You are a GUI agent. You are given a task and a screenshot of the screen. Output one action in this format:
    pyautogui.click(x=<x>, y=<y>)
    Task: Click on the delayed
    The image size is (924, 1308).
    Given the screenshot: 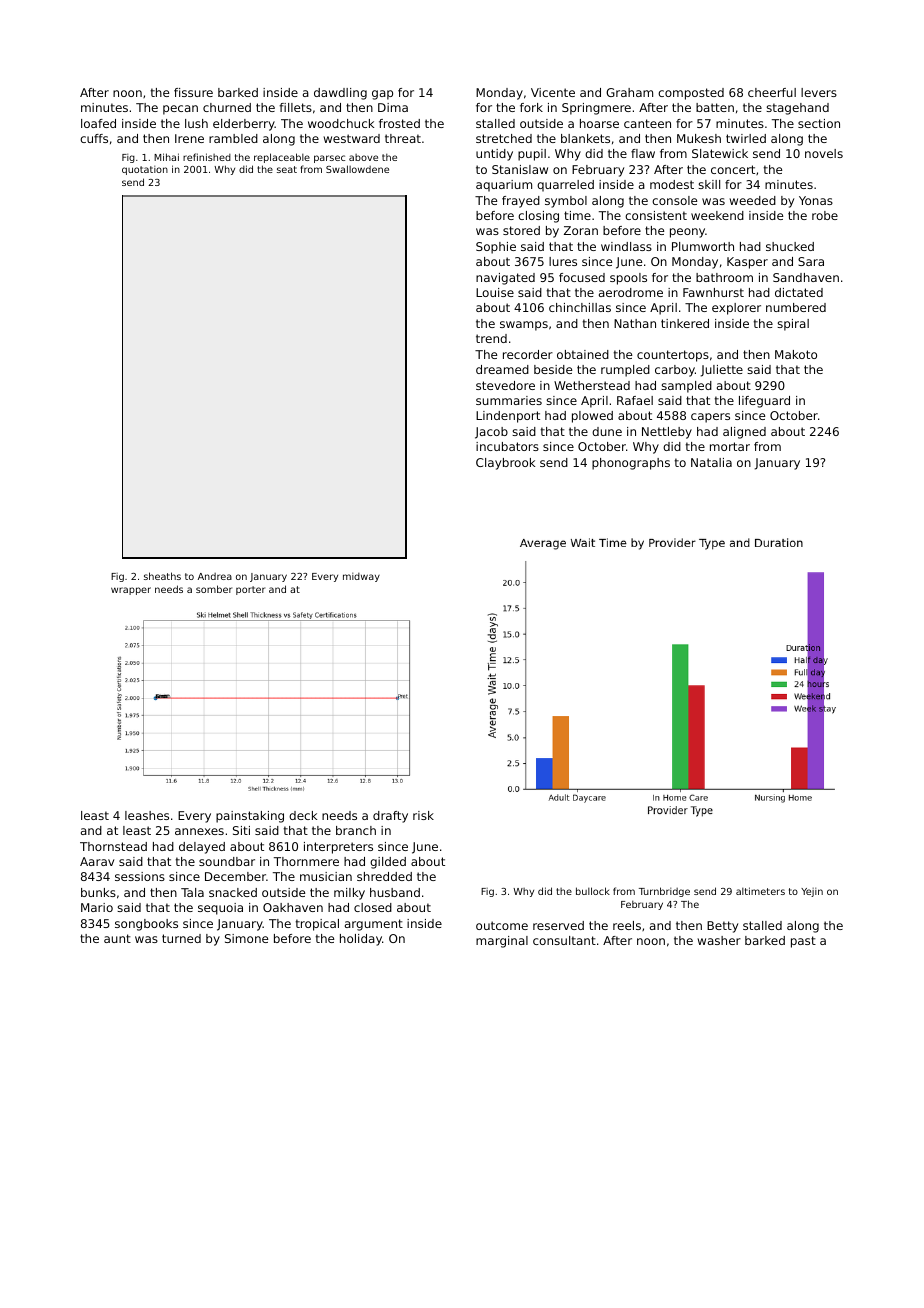 What is the action you would take?
    pyautogui.click(x=202, y=848)
